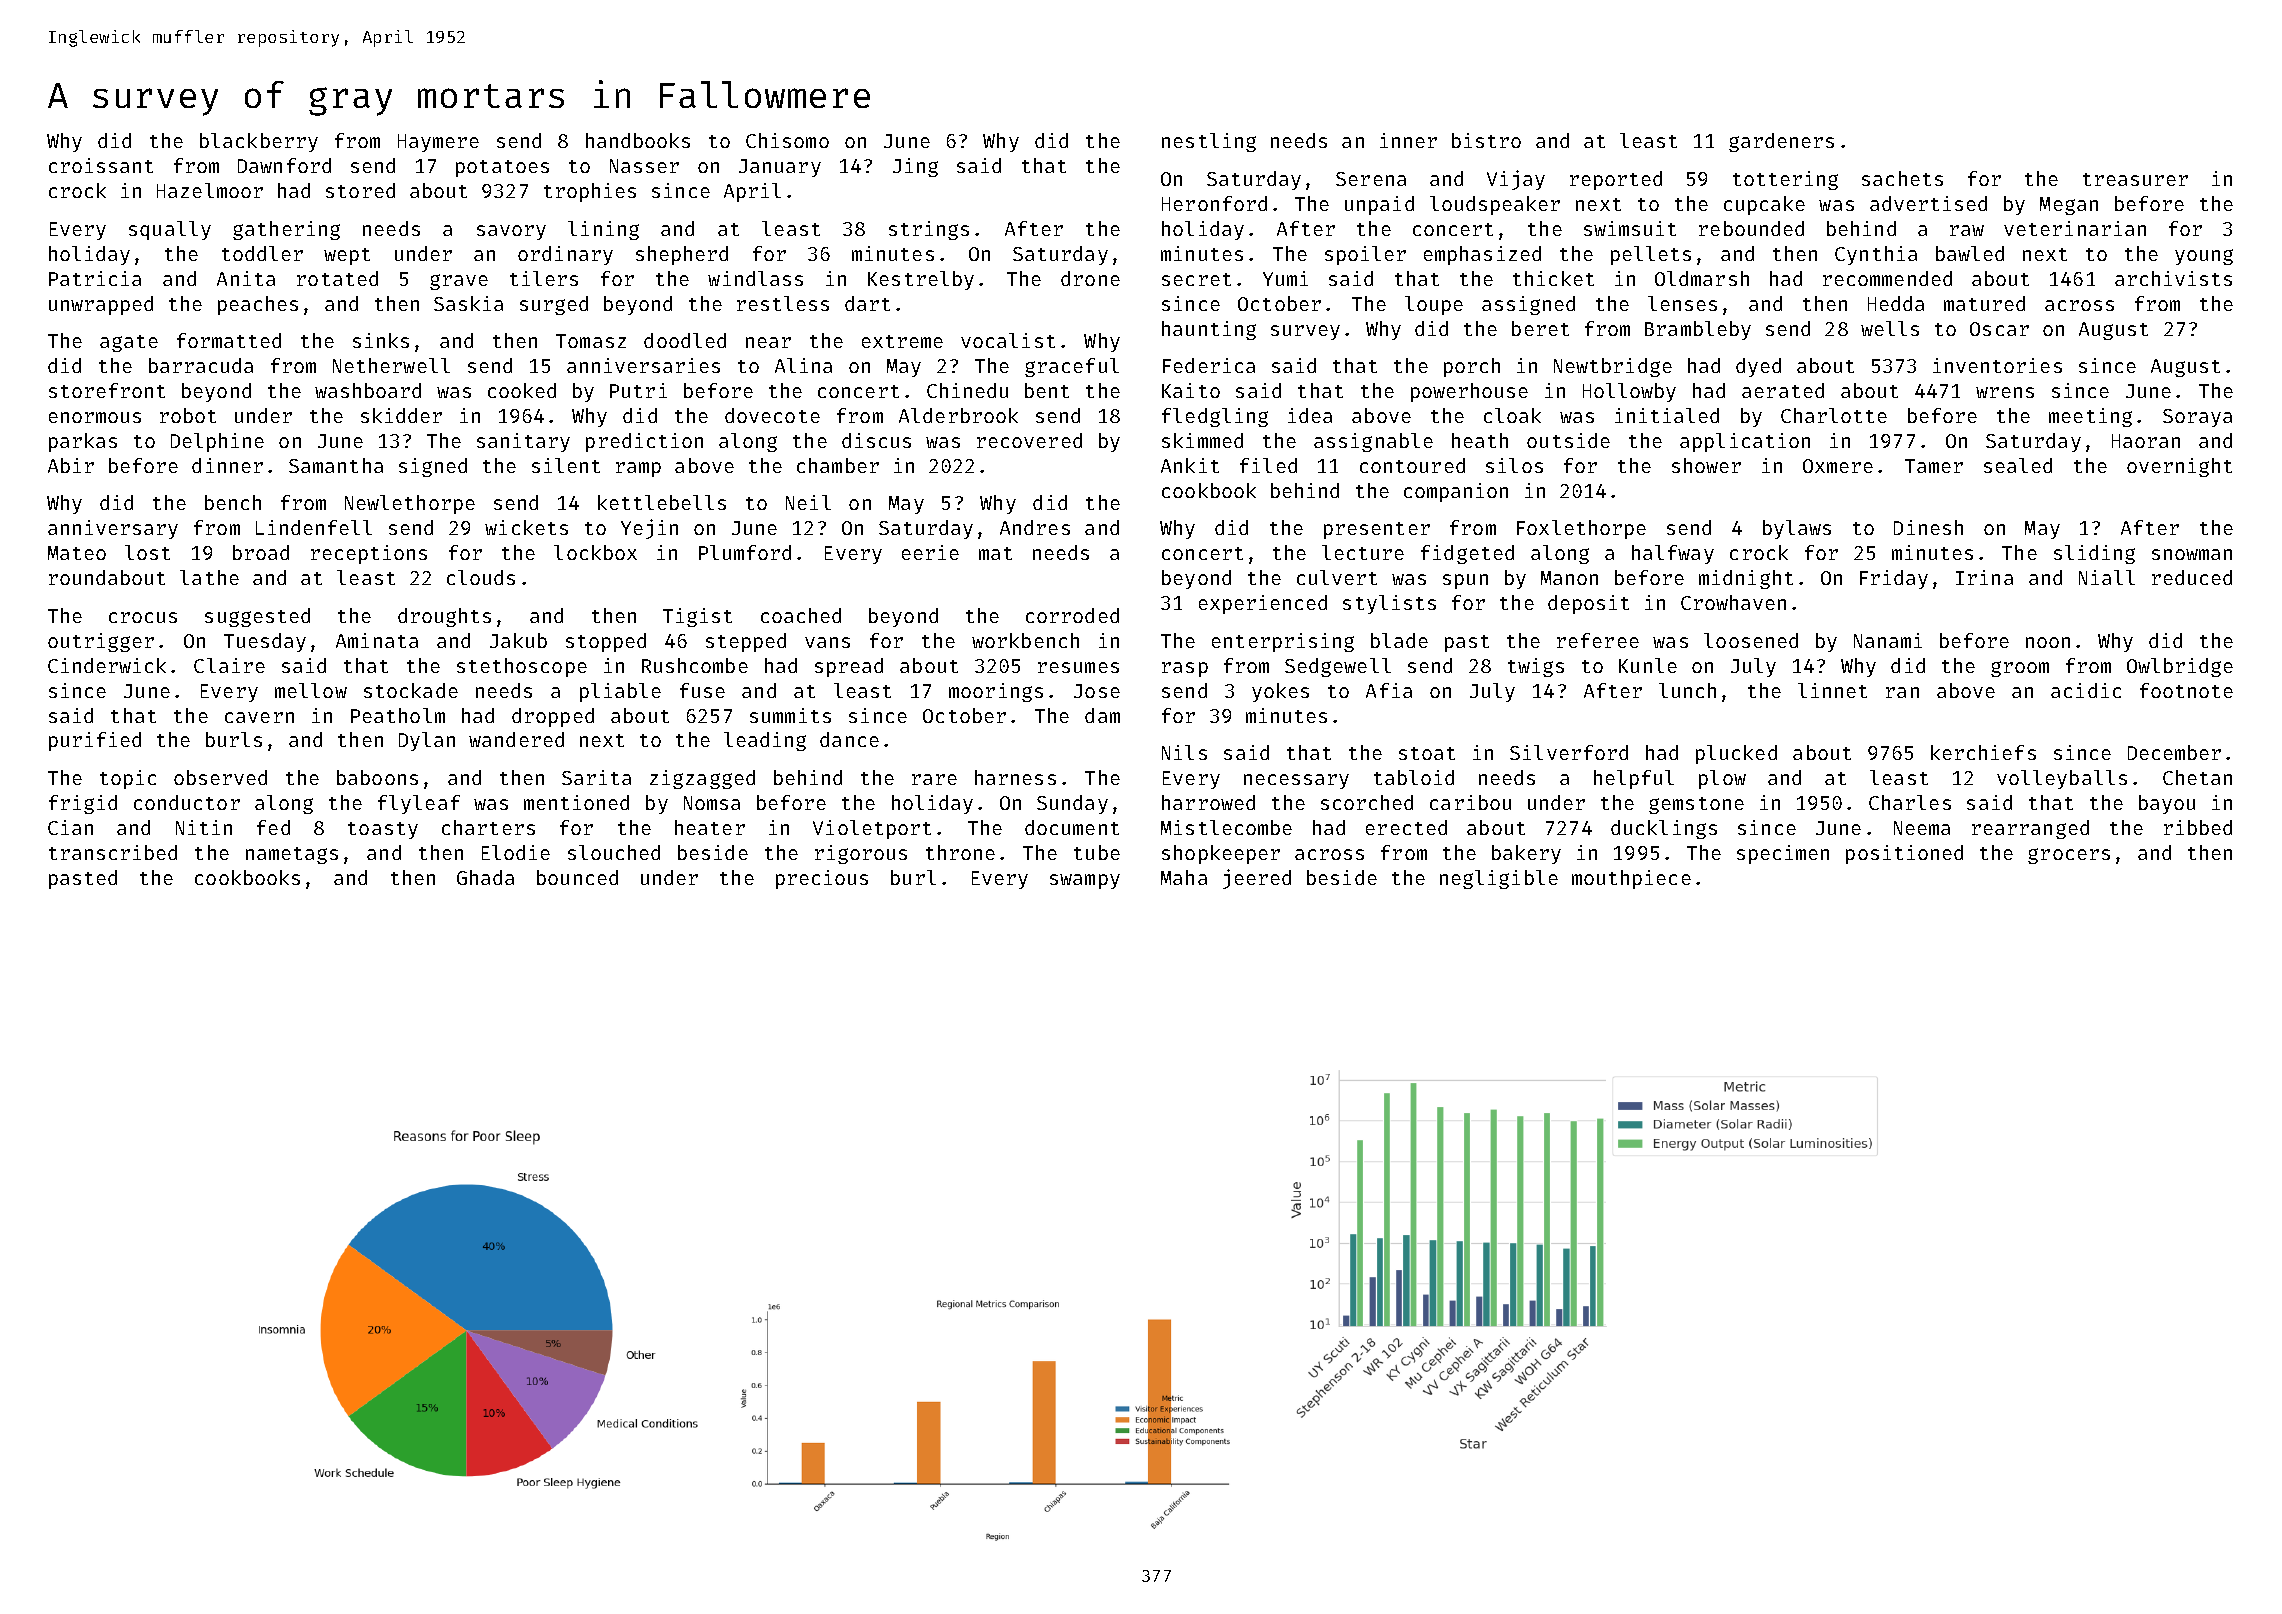  What do you see at coordinates (1257, 879) in the screenshot?
I see `jeered` at bounding box center [1257, 879].
